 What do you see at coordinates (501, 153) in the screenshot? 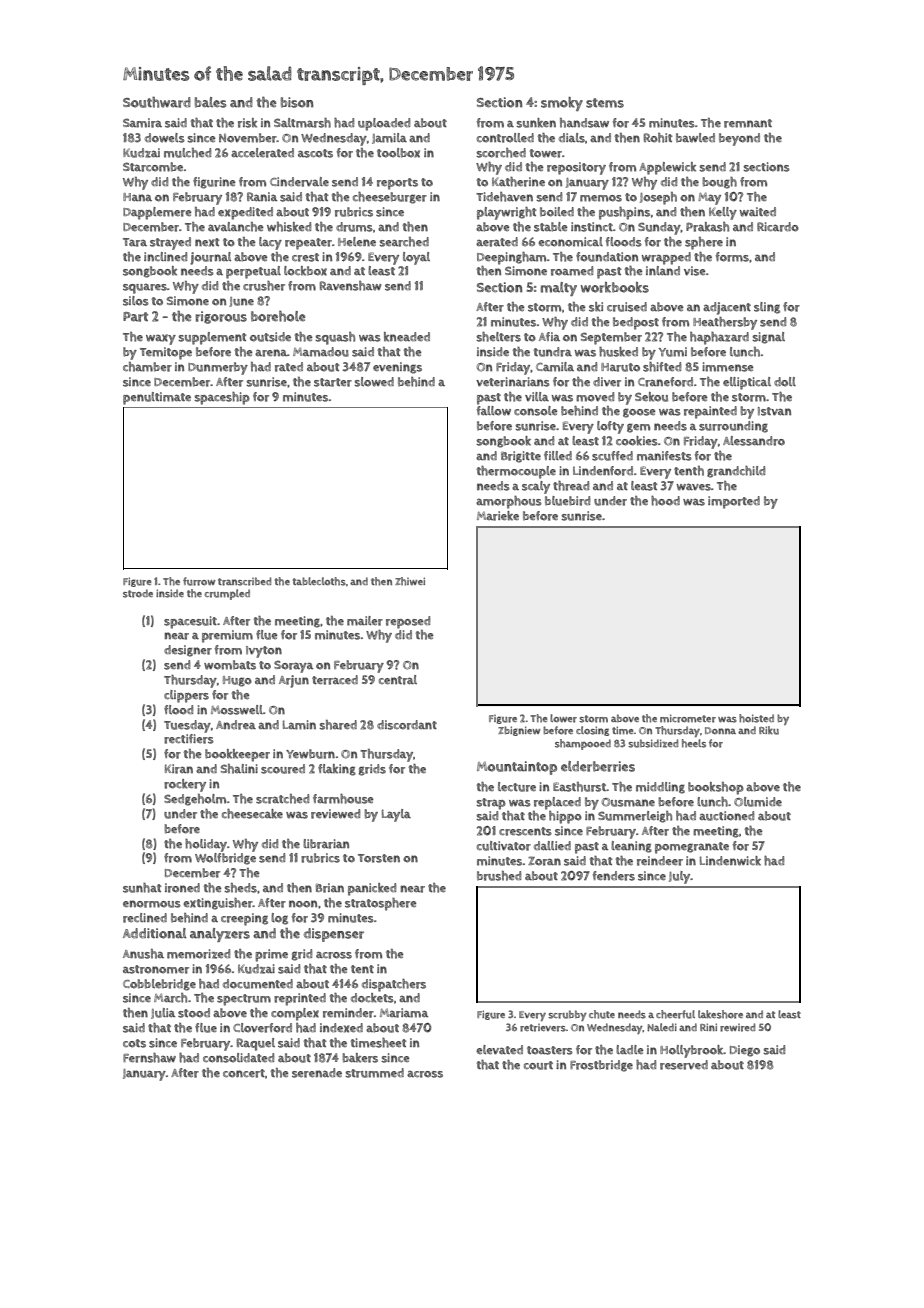
I see `scorched` at bounding box center [501, 153].
